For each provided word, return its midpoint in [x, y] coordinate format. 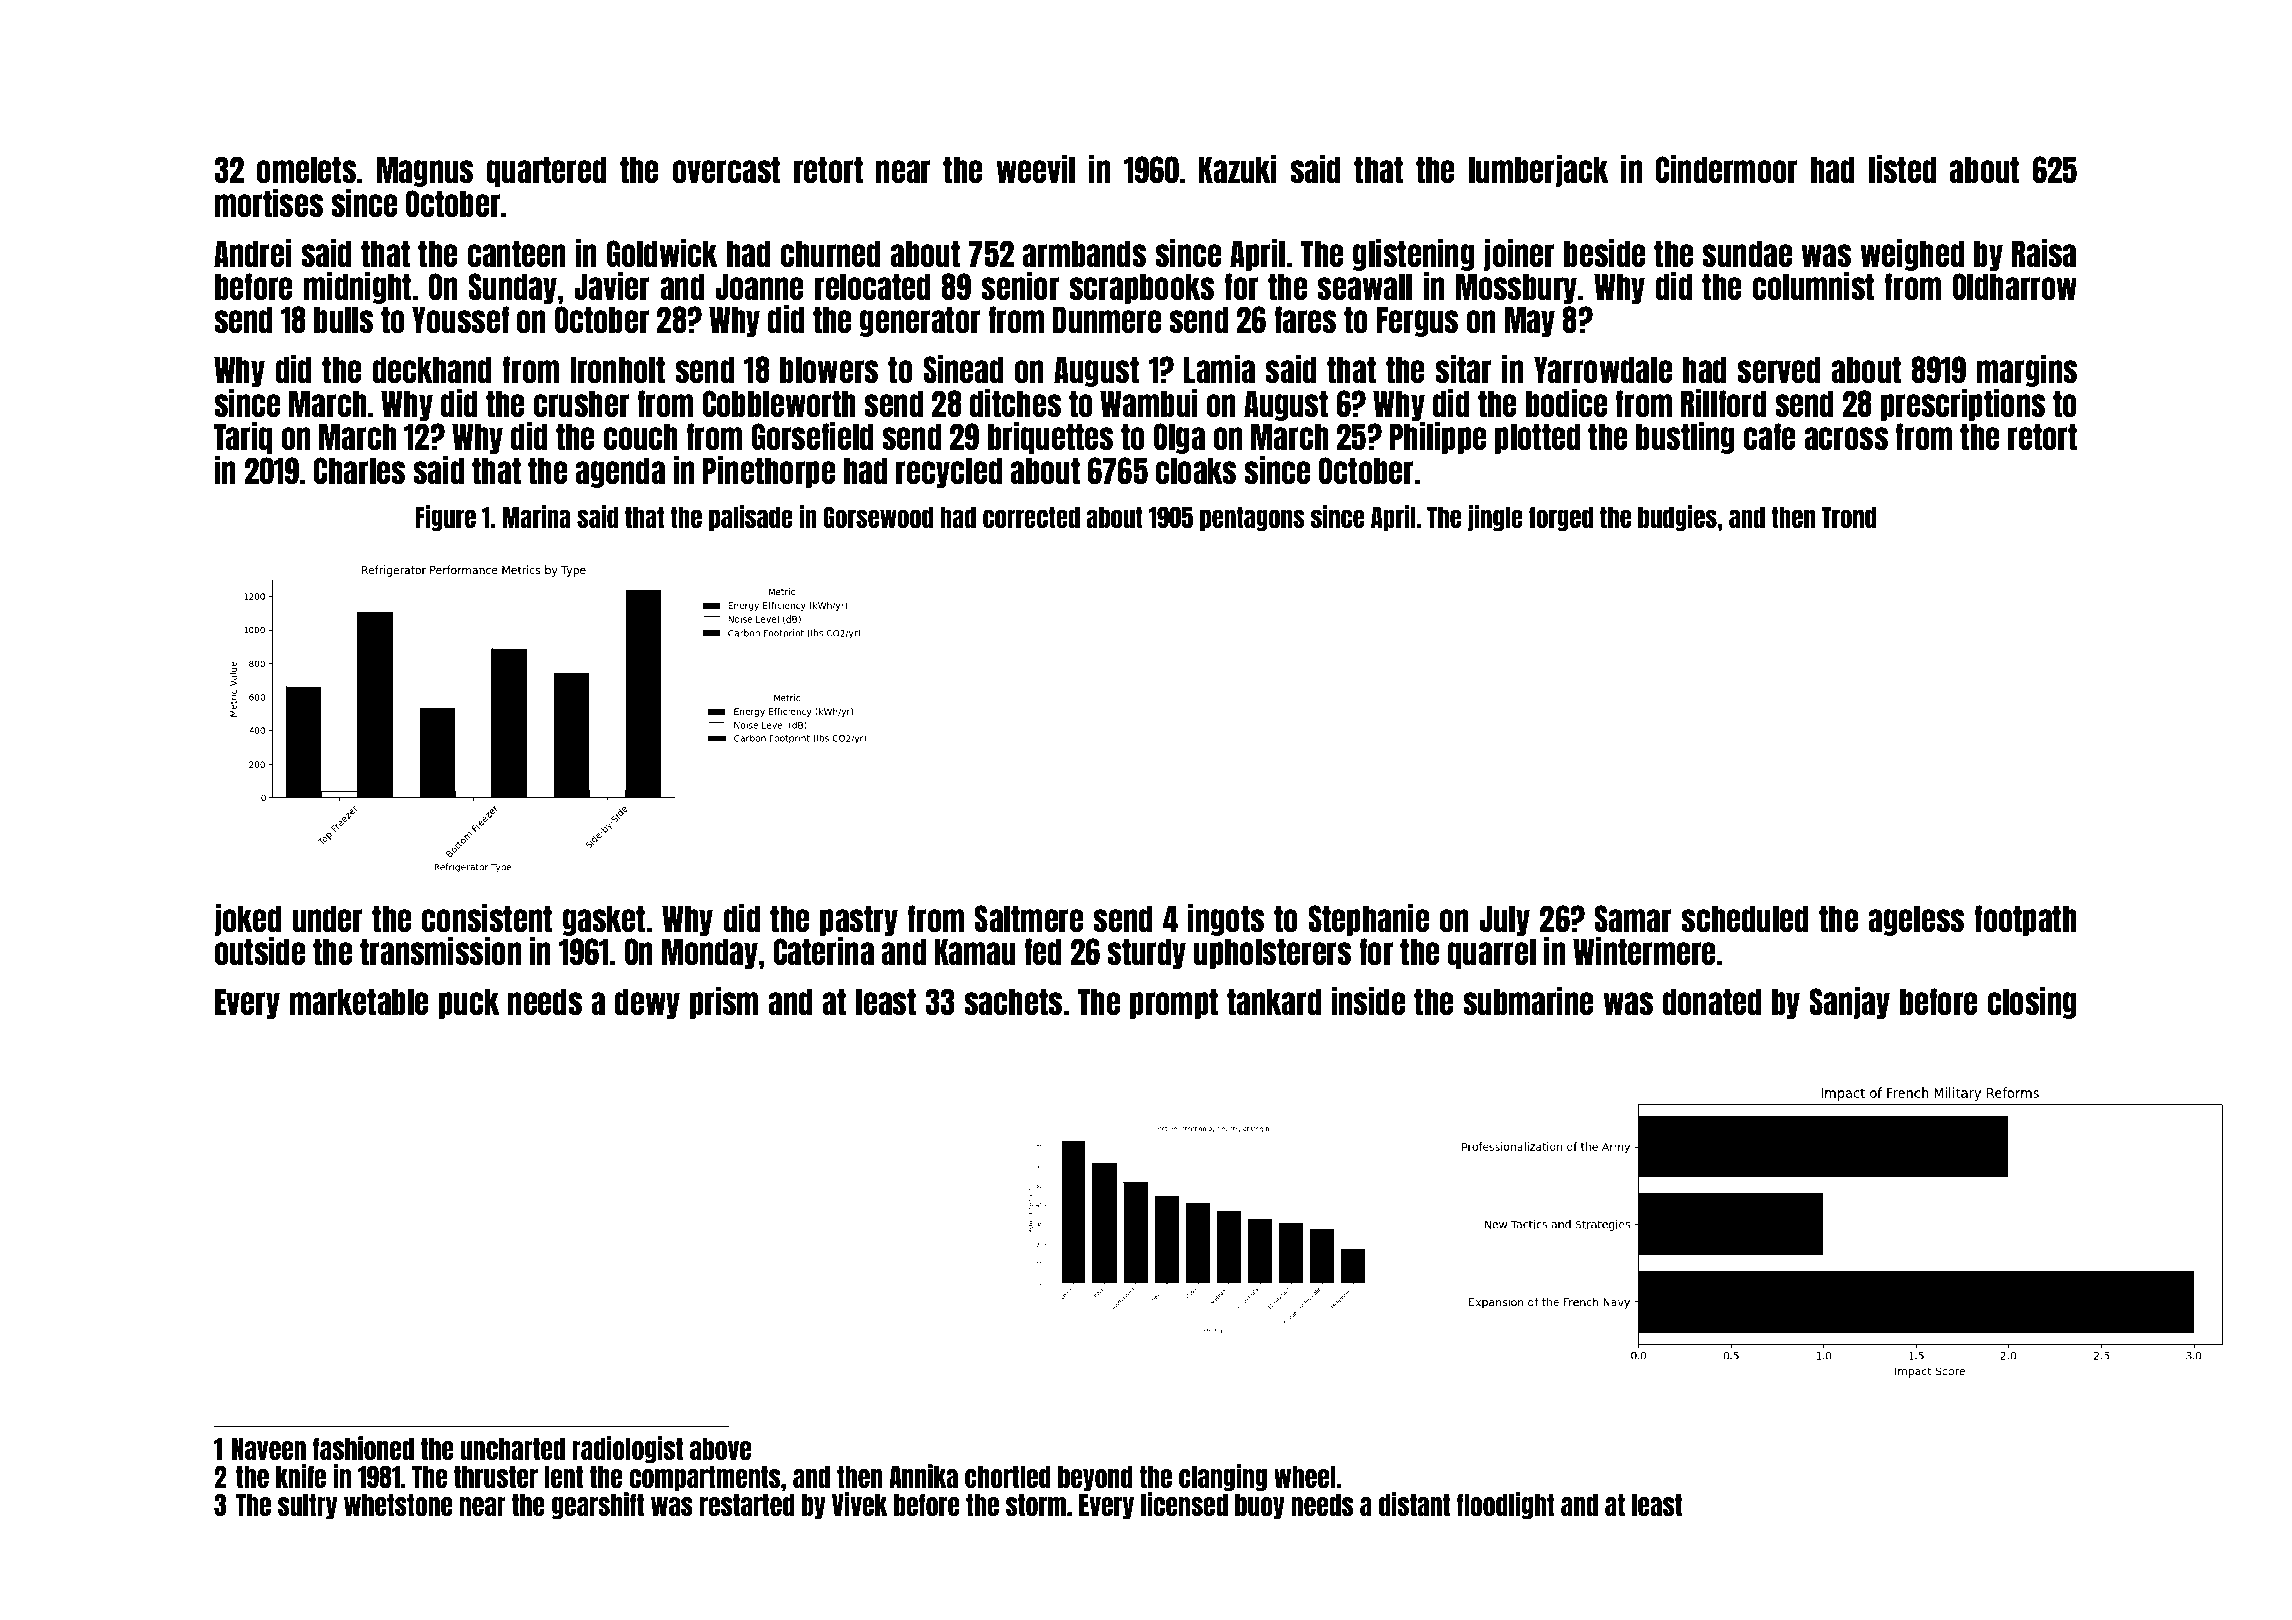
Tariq [243, 437]
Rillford [1724, 402]
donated [1712, 1001]
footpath [2025, 920]
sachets [1013, 1001]
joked [248, 920]
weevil [1036, 168]
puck [469, 1003]
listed [1903, 168]
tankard [1274, 1001]
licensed [1184, 1504]
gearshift [598, 1505]
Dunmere [1107, 319]
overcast [726, 169]
